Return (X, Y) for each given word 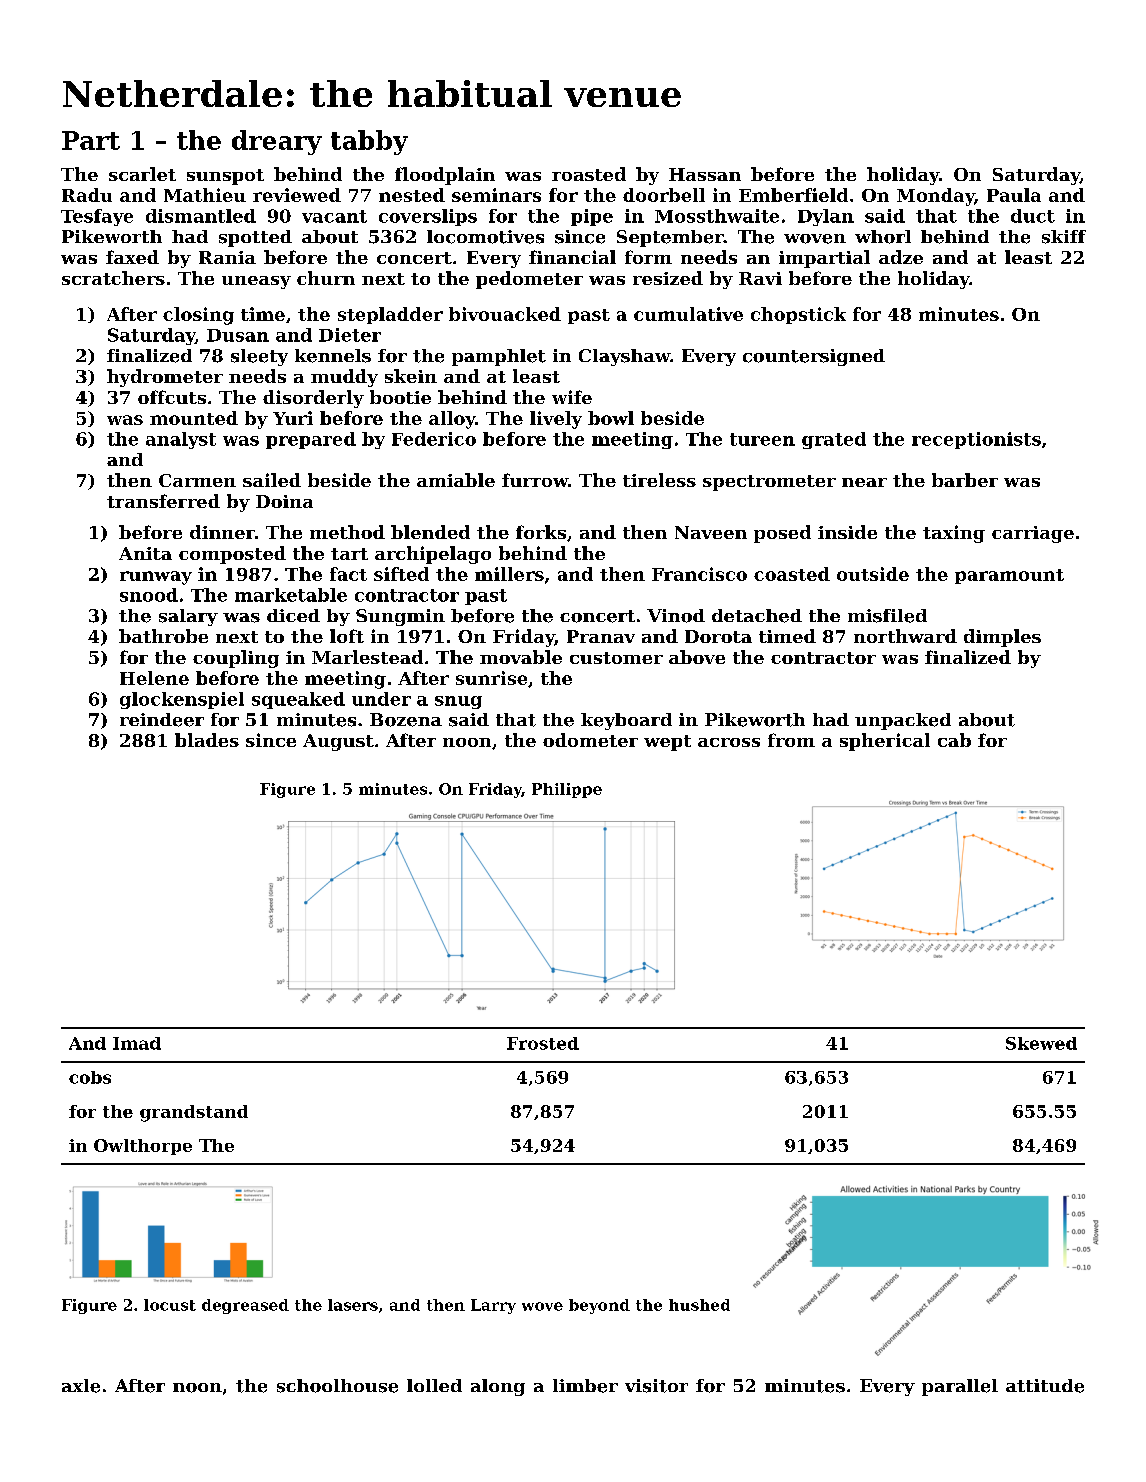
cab (954, 740)
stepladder (390, 315)
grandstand (194, 1113)
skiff (1064, 237)
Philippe (567, 790)
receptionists (976, 440)
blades (207, 740)
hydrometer (165, 378)
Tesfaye (97, 217)
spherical (885, 742)
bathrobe (163, 636)
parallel (960, 1387)
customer (616, 658)
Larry (493, 1306)
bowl (611, 418)
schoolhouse (337, 1386)
